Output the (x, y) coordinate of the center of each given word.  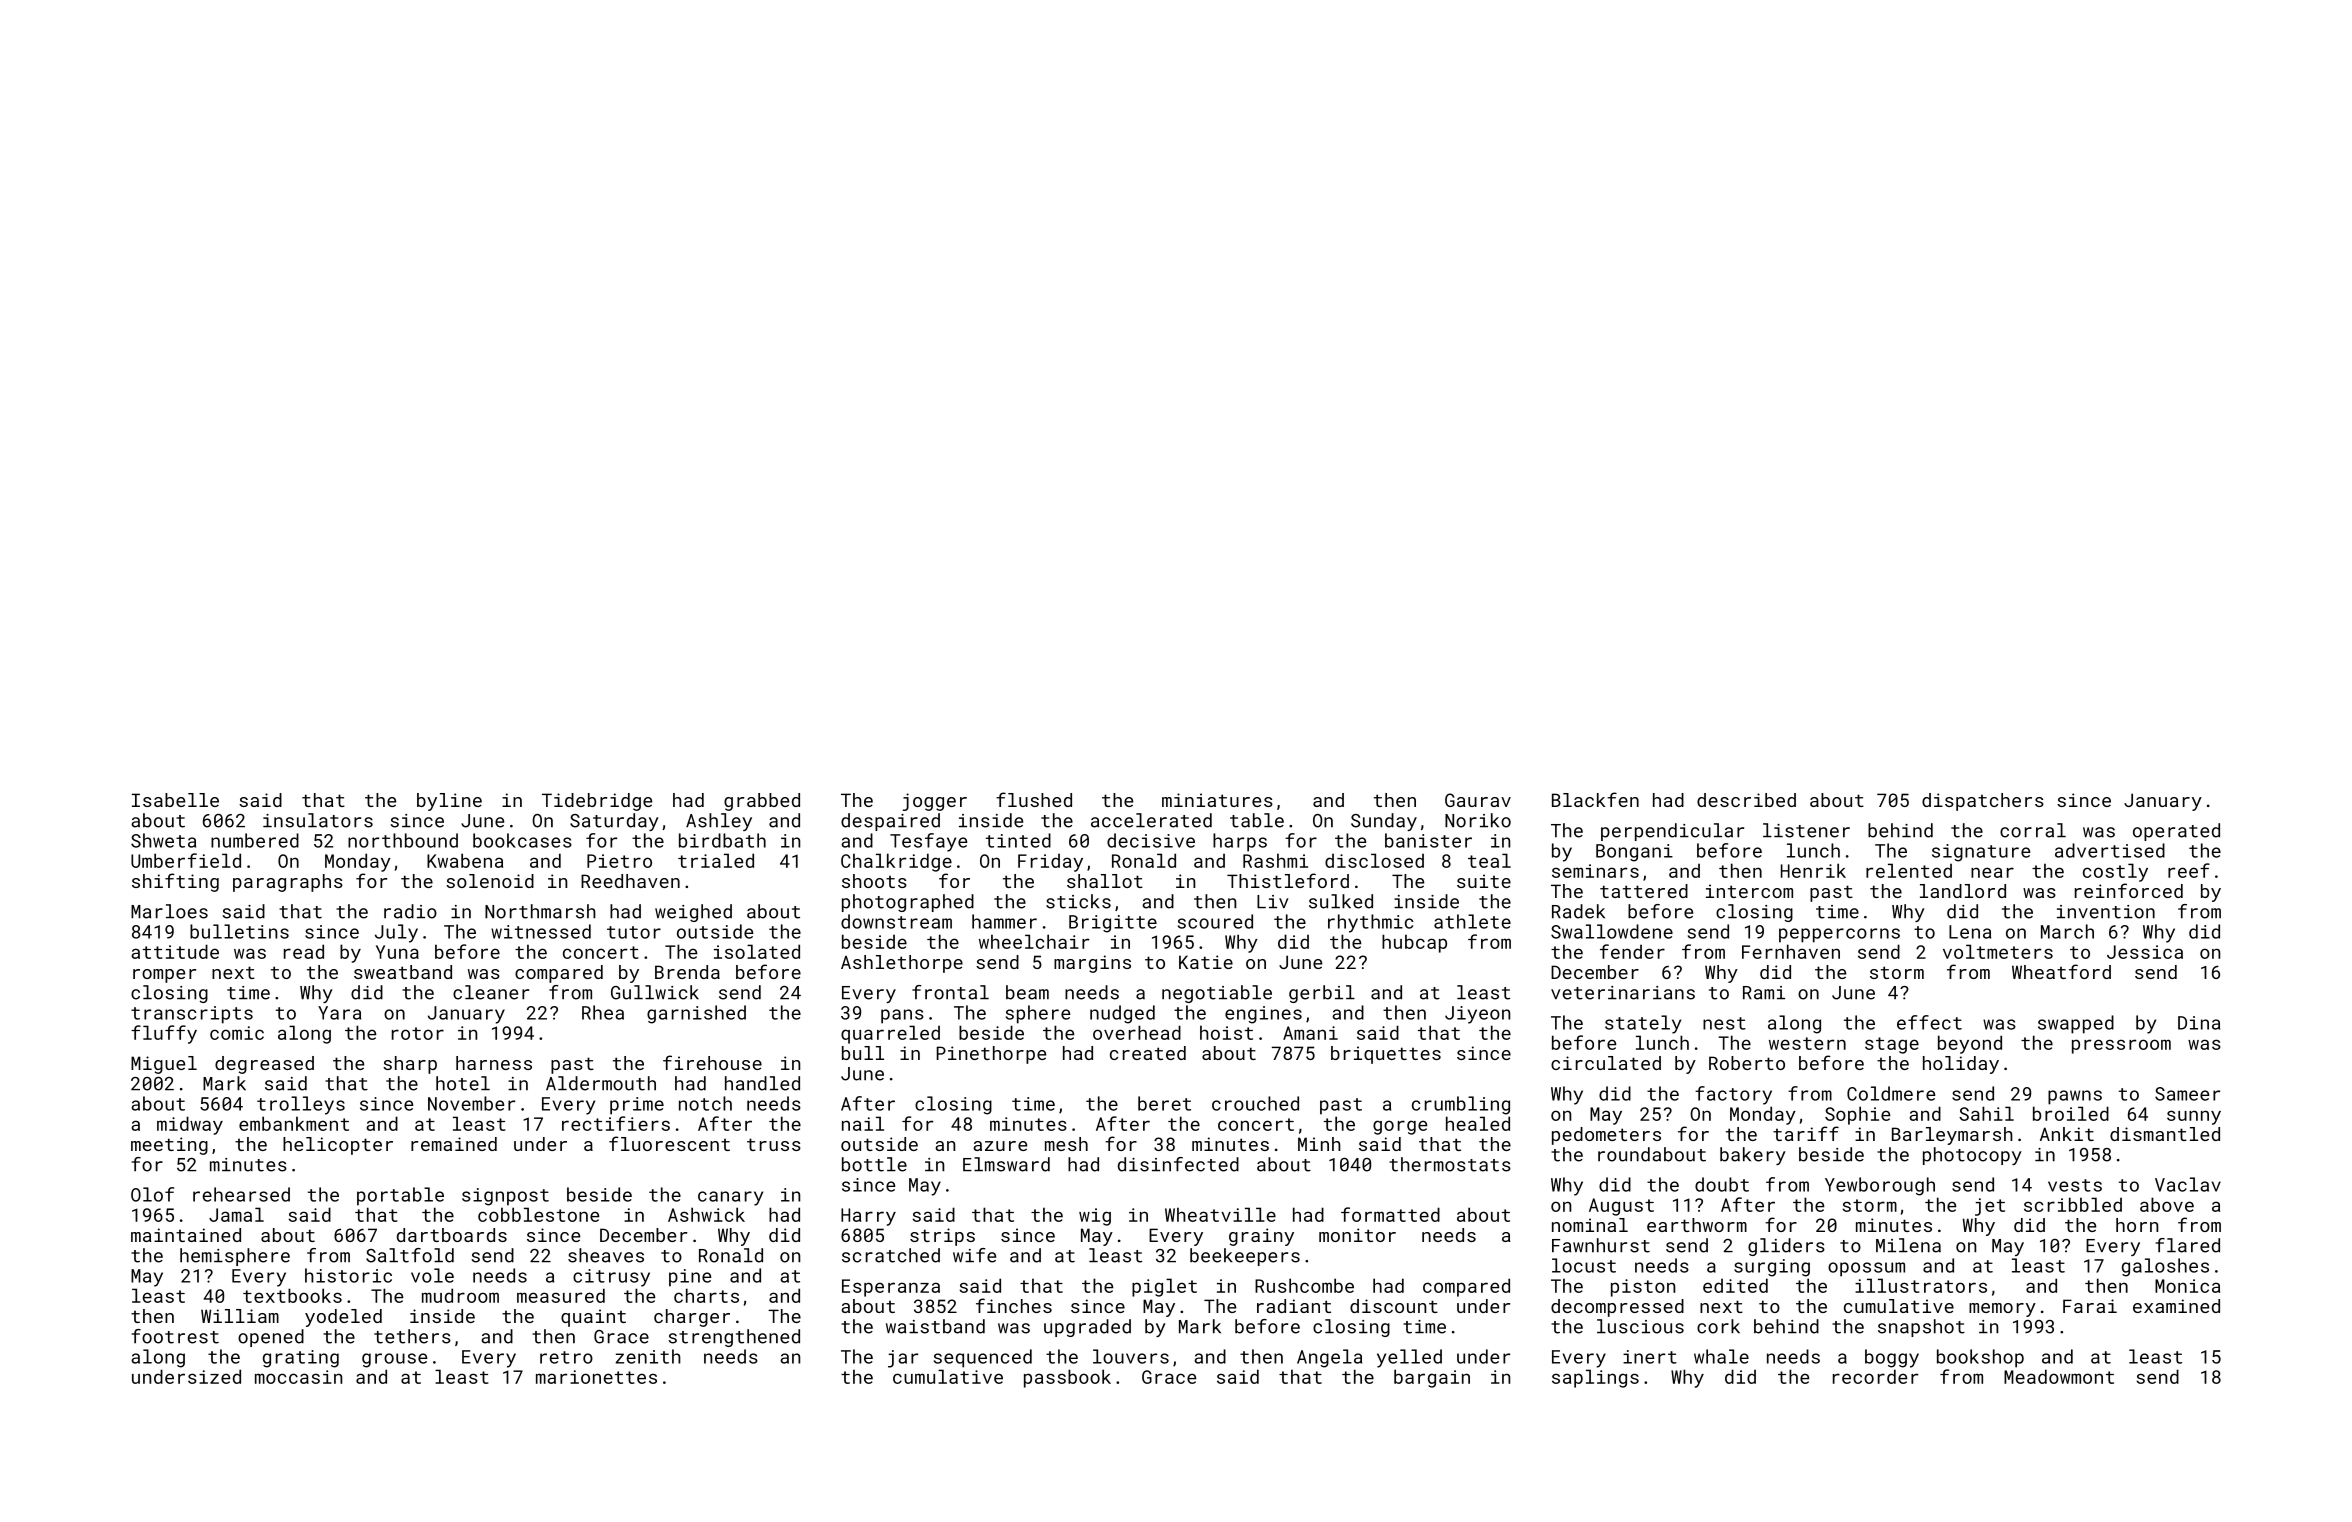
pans (902, 1016)
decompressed (1617, 1308)
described (1746, 800)
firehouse (712, 1062)
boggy (1892, 1358)
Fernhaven (1791, 951)
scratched (891, 1255)
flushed (1034, 799)
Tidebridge (597, 802)
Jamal (236, 1214)
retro (566, 1357)
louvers (1131, 1356)
